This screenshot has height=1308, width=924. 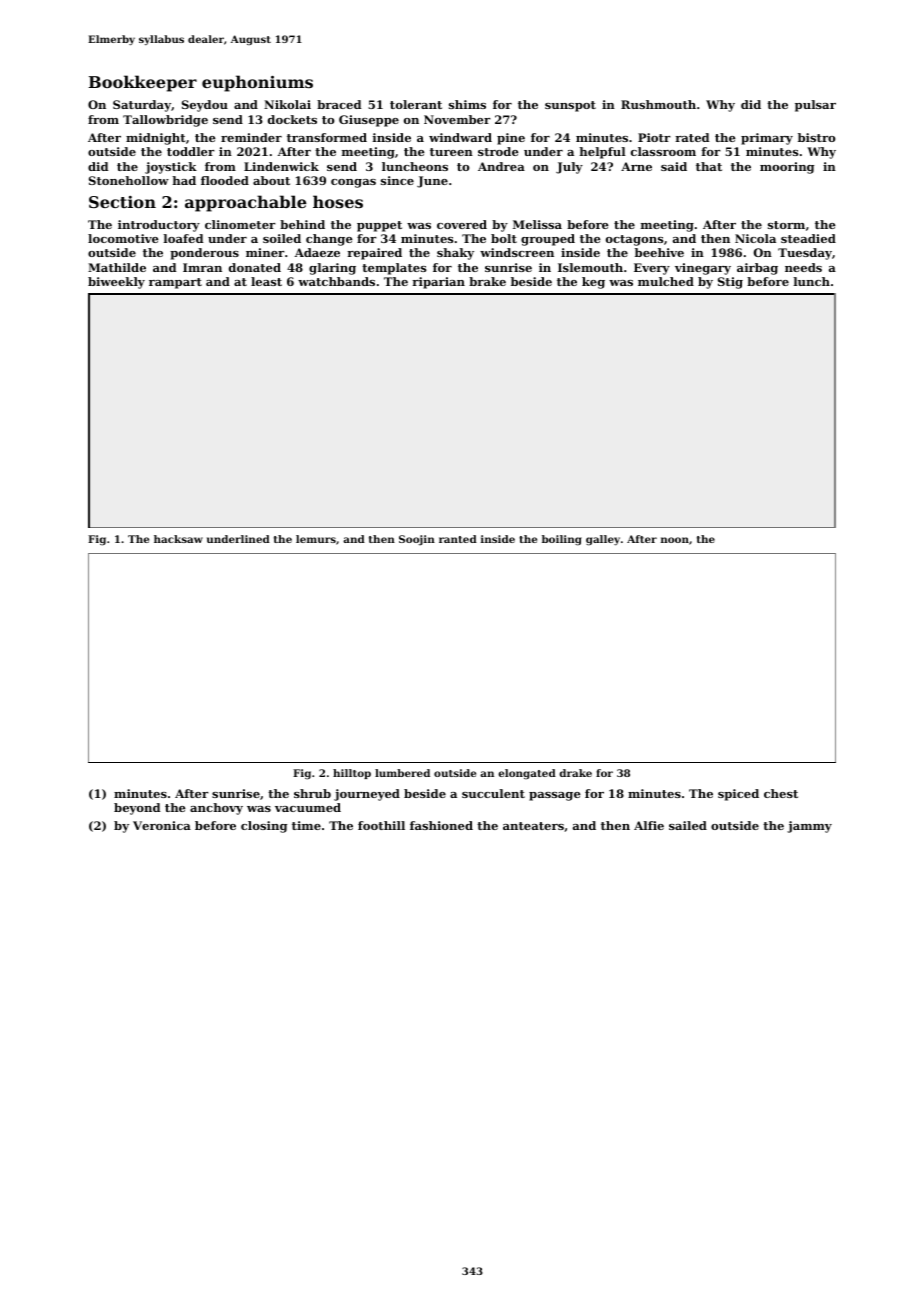 I want to click on Rushmouth, so click(x=658, y=104).
